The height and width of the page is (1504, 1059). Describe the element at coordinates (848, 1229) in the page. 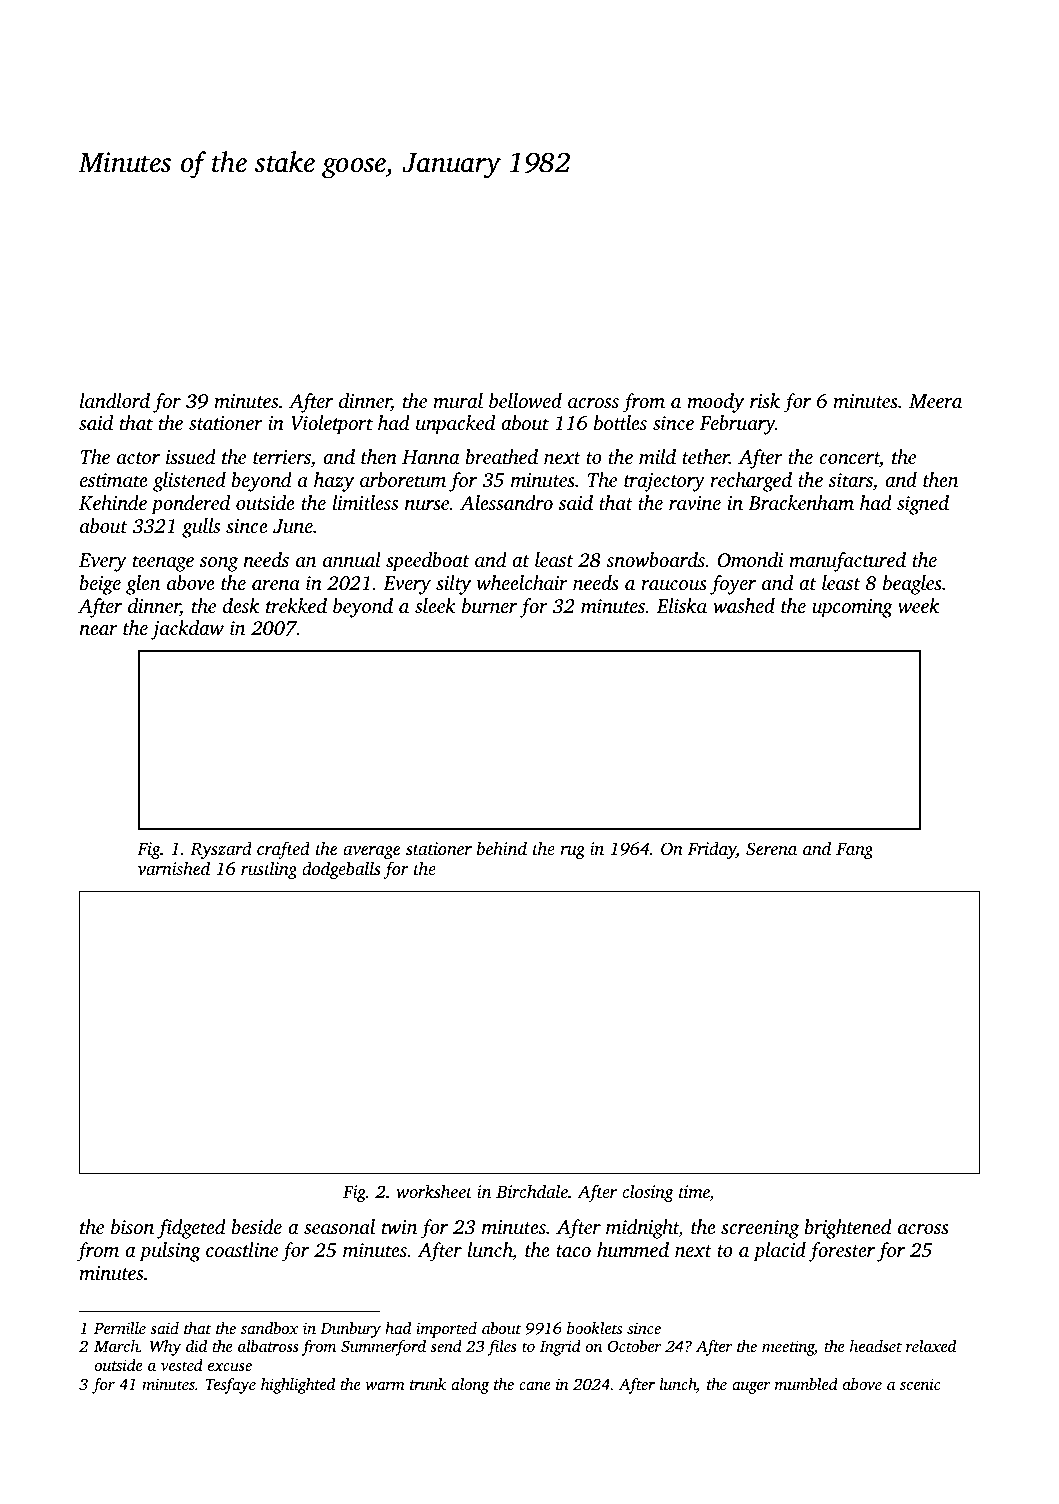

I see `brightened` at that location.
